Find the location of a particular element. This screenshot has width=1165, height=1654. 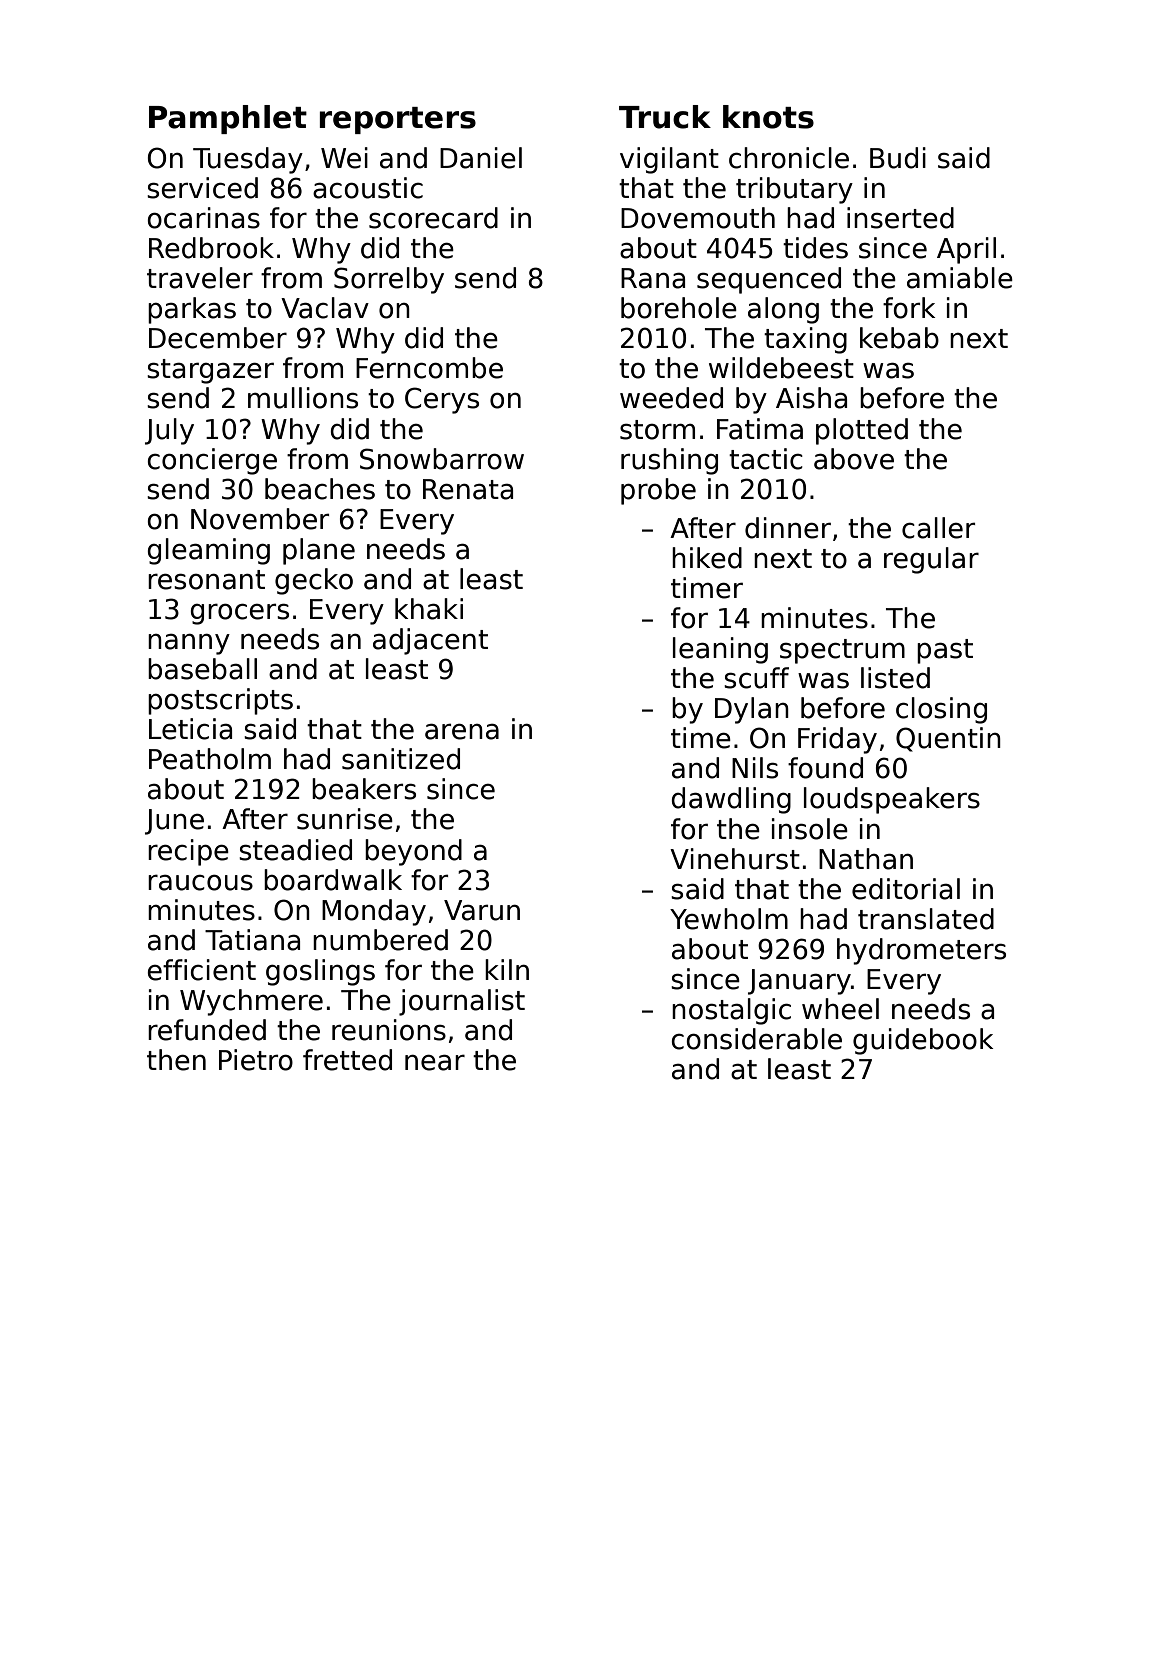

borehole is located at coordinates (679, 308).
